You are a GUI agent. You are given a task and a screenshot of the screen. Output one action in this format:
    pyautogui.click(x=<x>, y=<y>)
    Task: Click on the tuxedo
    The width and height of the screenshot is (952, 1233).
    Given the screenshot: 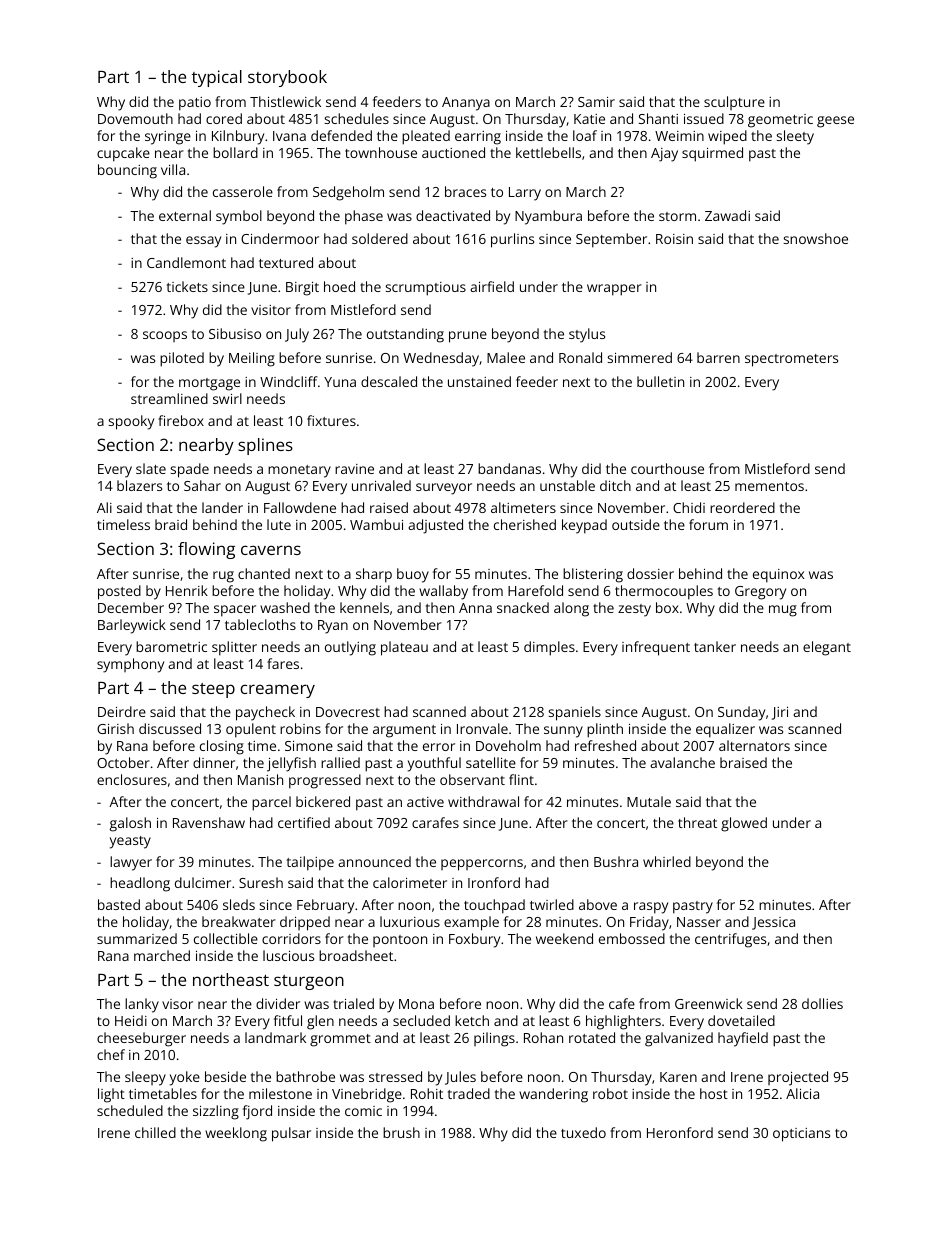 What is the action you would take?
    pyautogui.click(x=583, y=1132)
